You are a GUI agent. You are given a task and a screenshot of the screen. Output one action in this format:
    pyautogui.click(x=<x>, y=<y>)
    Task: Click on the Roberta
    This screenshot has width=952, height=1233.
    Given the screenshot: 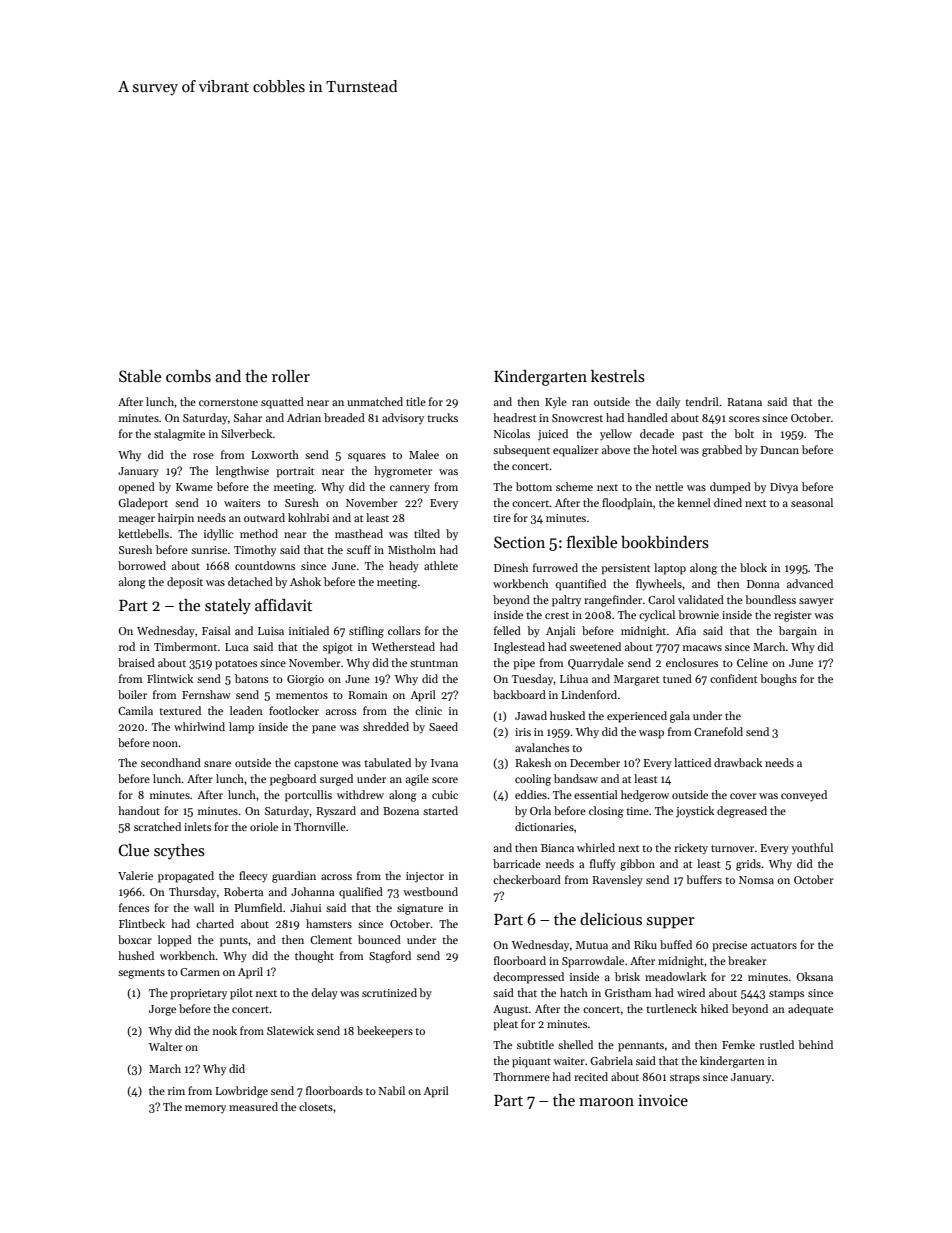 What is the action you would take?
    pyautogui.click(x=243, y=891)
